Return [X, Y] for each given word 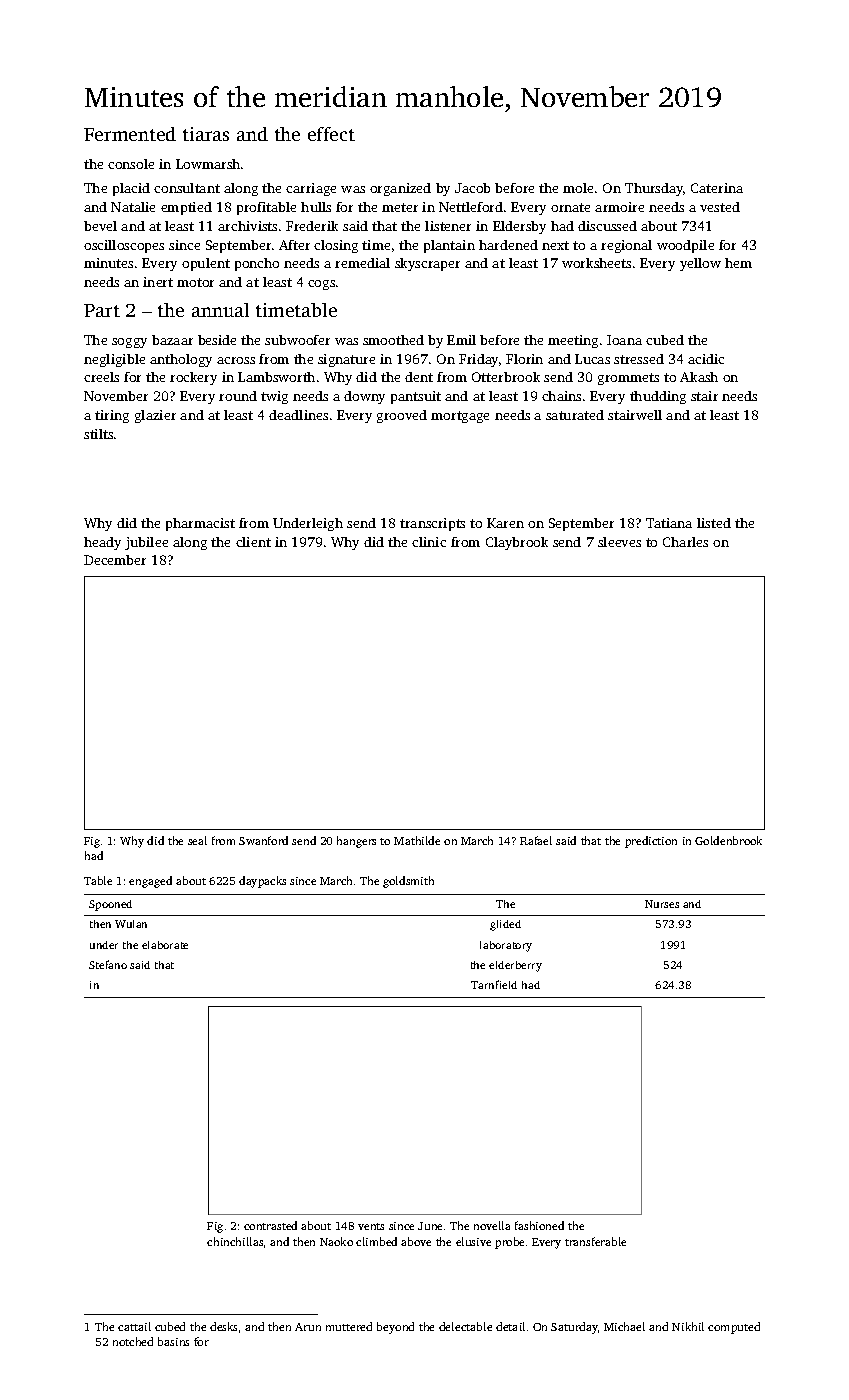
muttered [349, 1326]
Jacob [472, 188]
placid [131, 189]
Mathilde [417, 840]
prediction [651, 842]
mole [578, 188]
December [115, 560]
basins [173, 1341]
